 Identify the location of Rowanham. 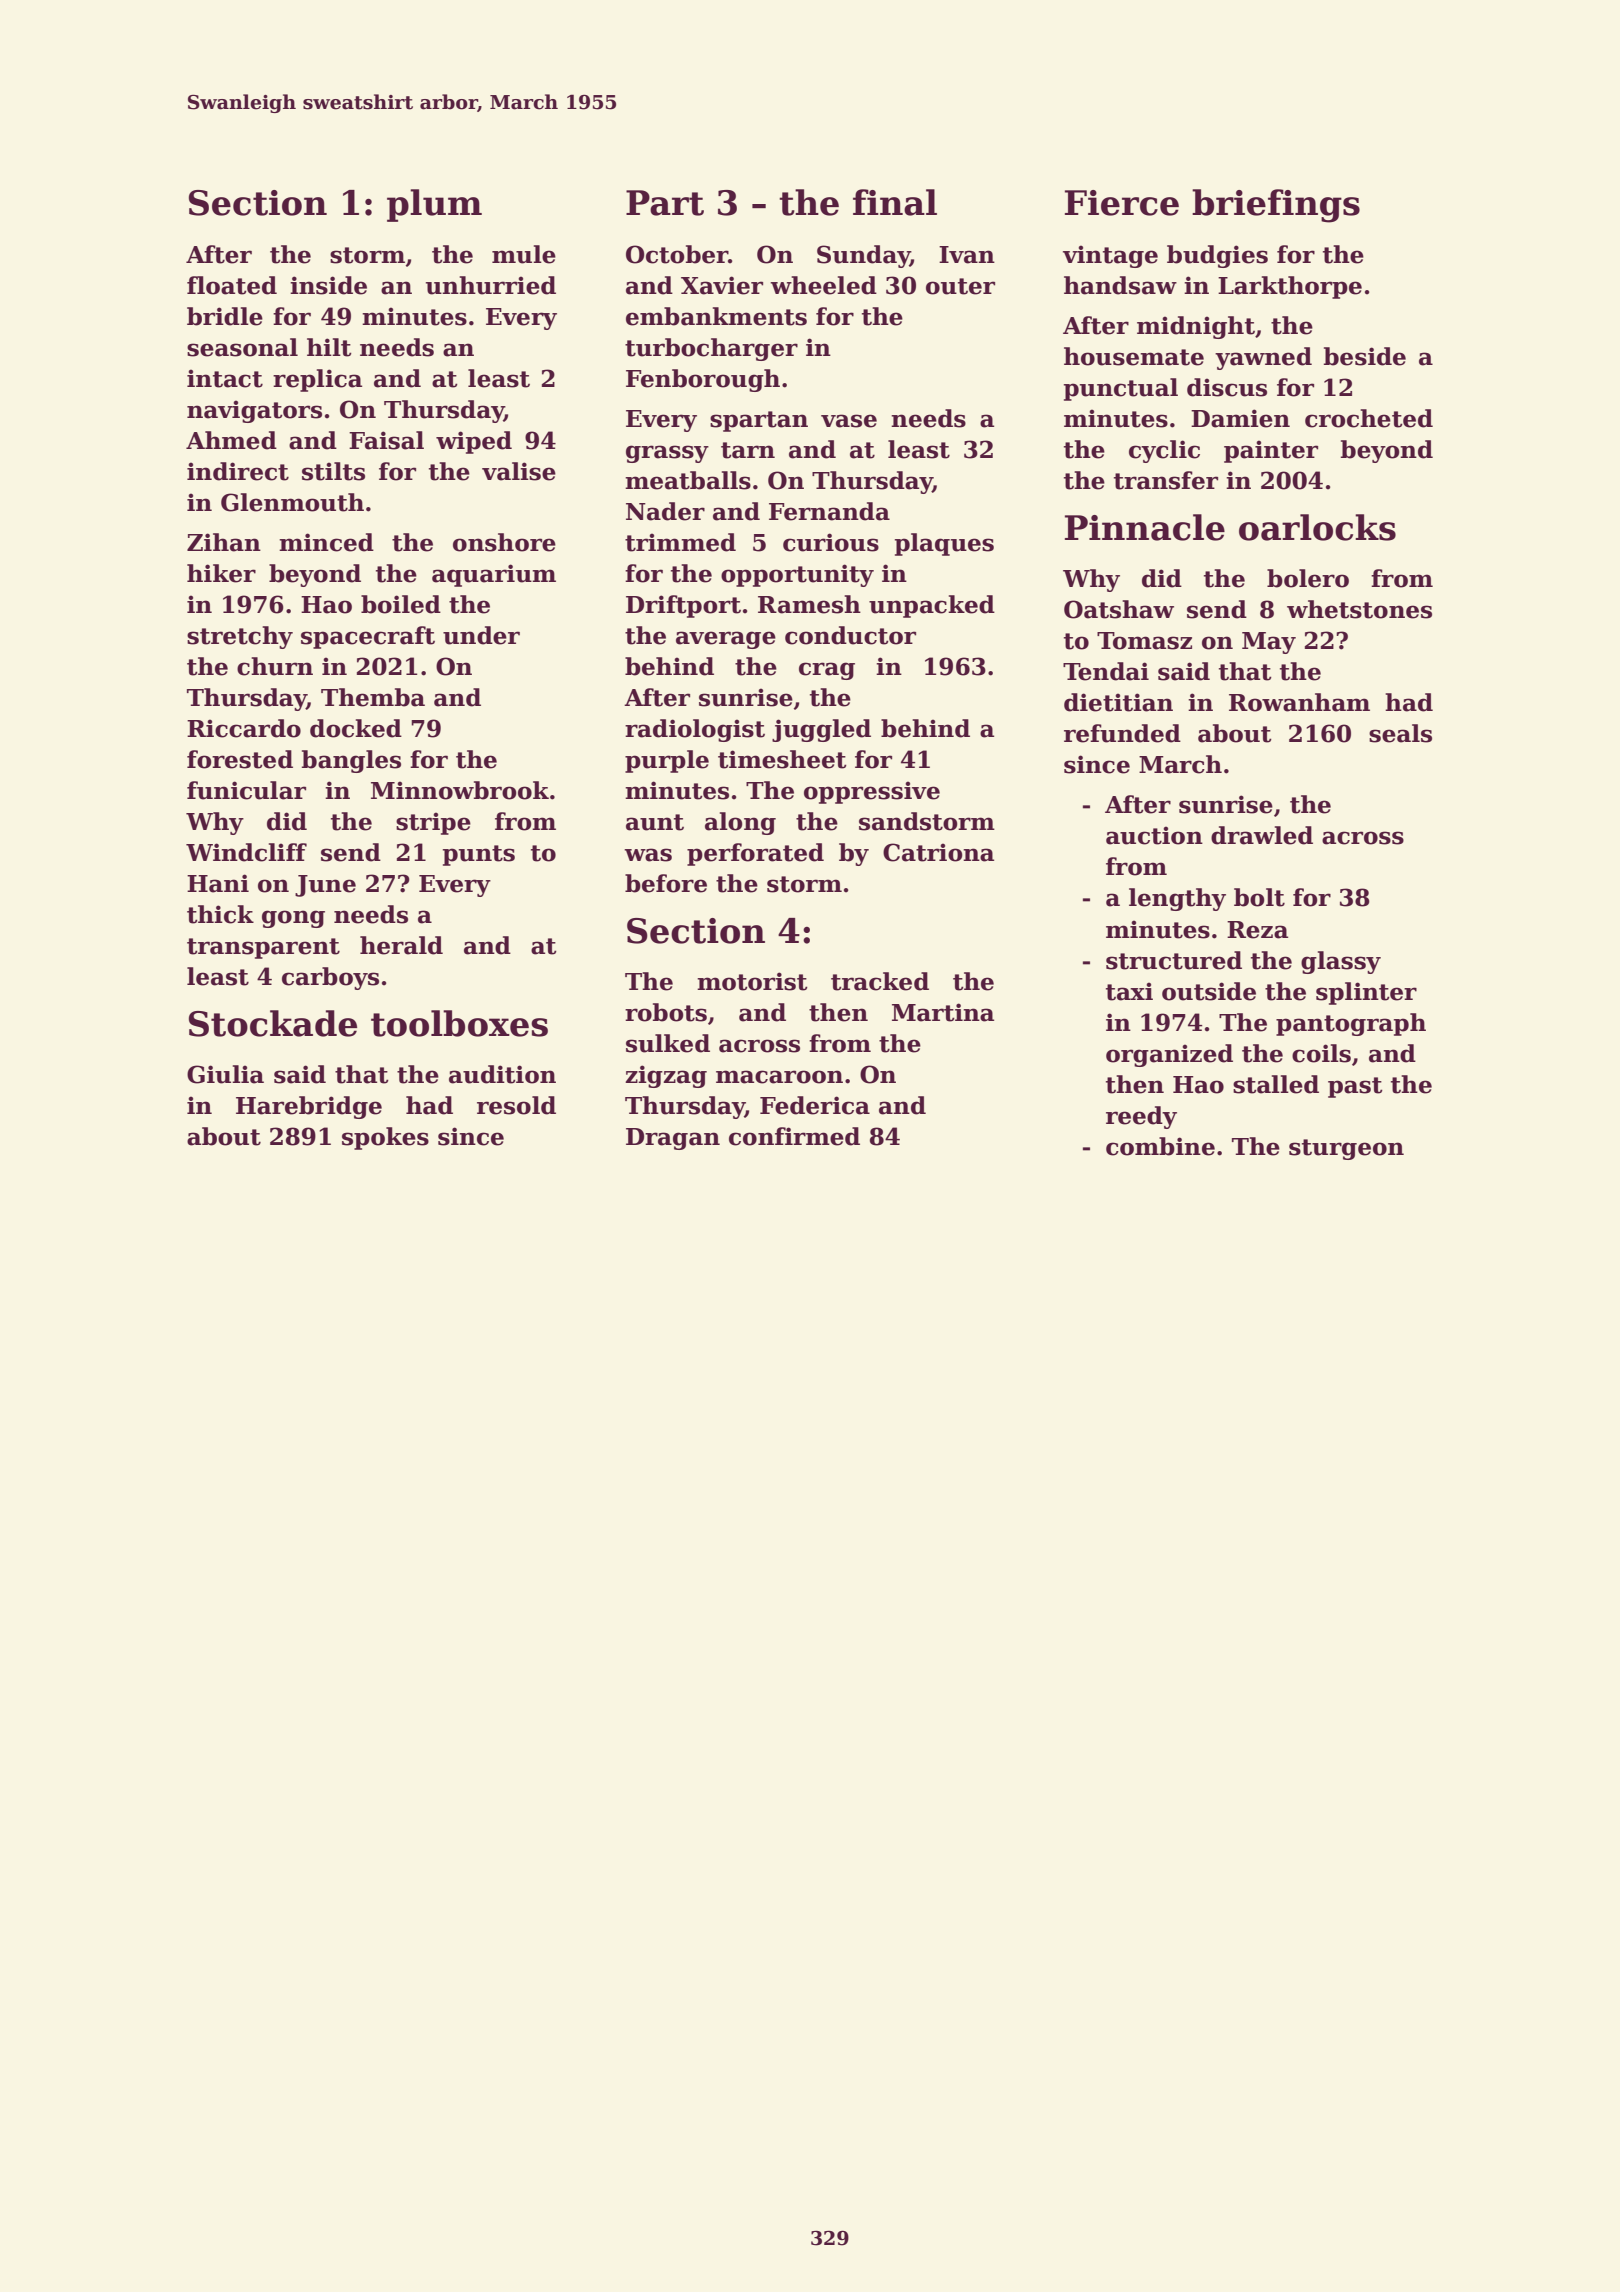
(1299, 702).
